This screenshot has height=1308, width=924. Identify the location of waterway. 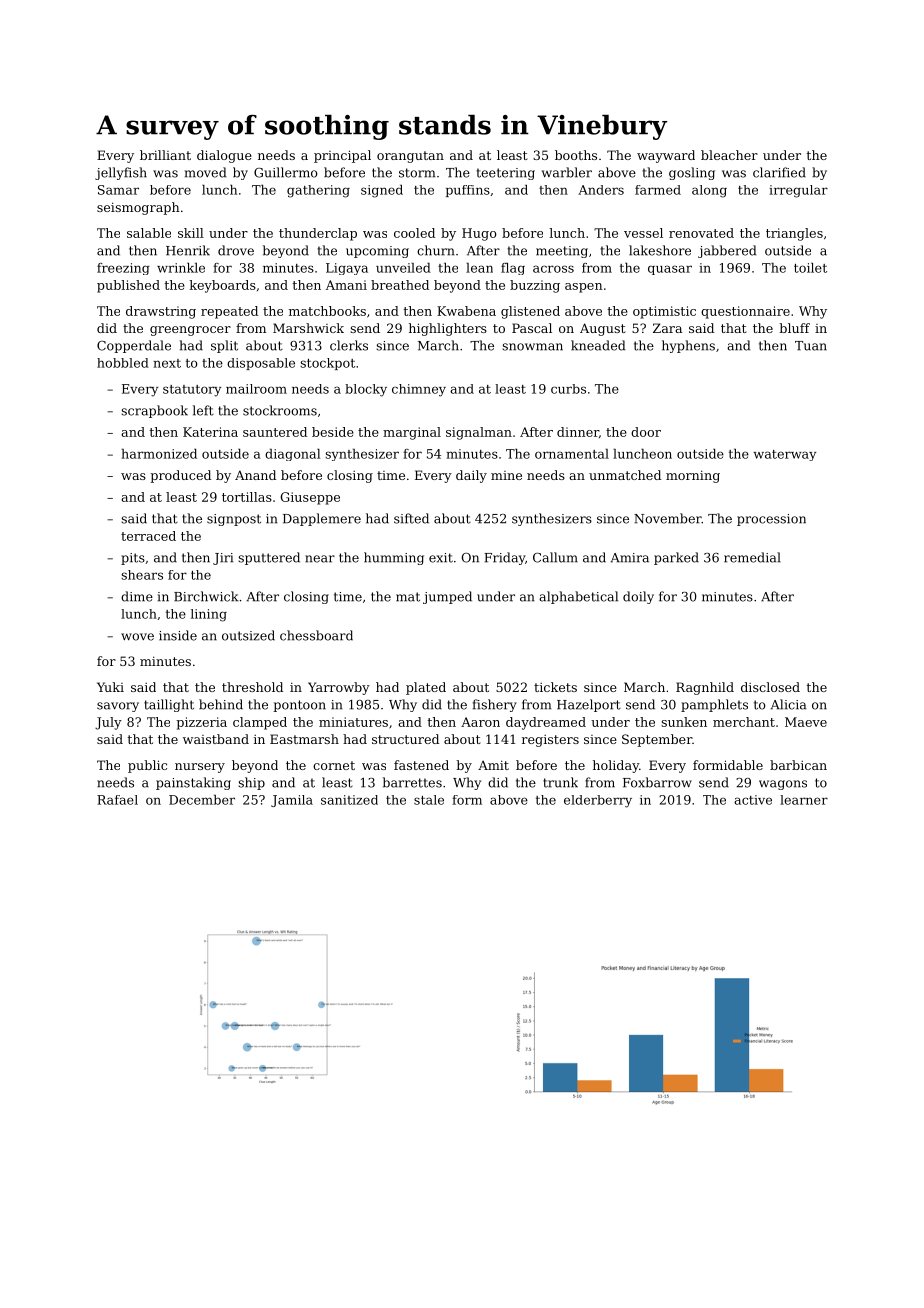
(784, 455).
